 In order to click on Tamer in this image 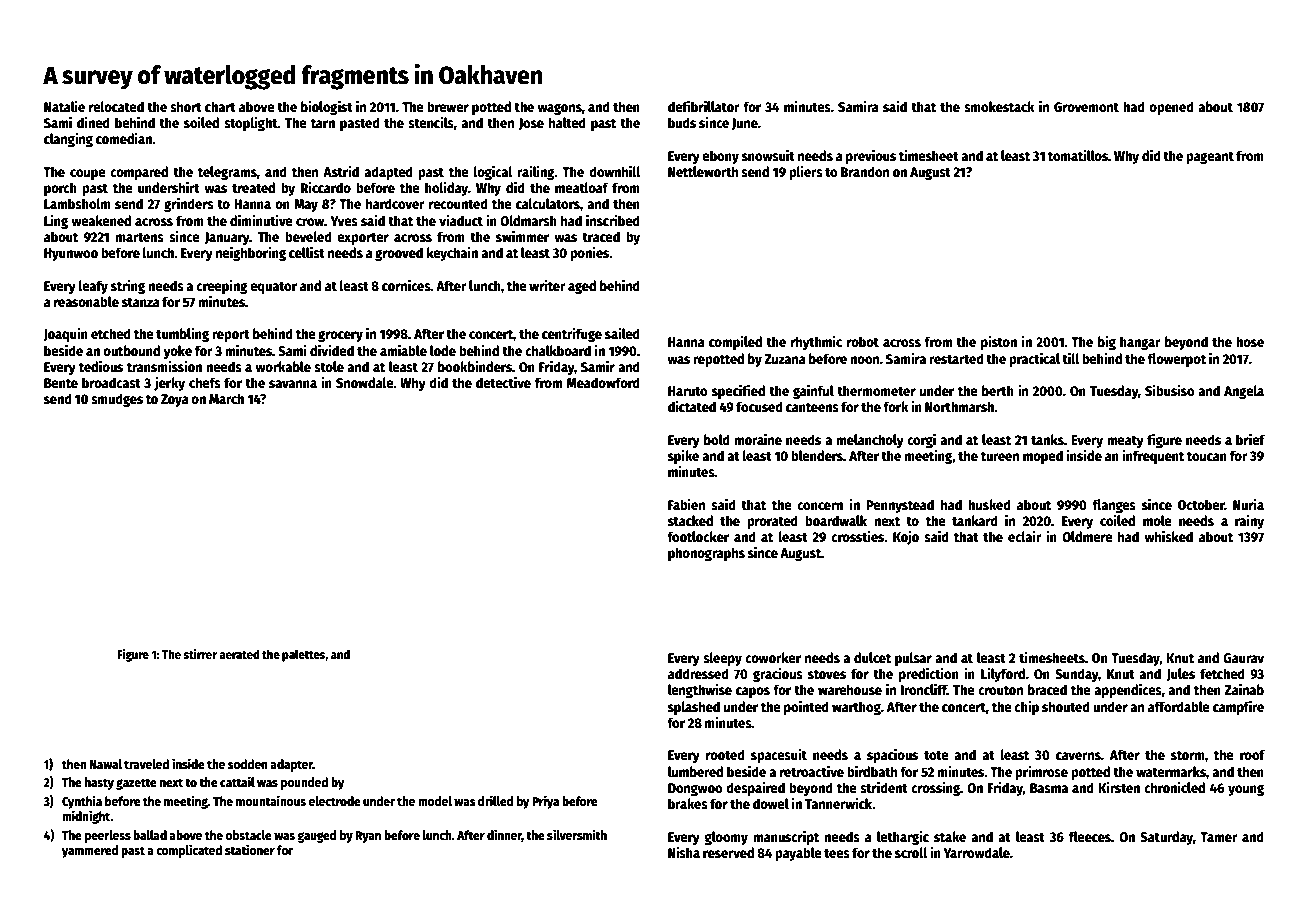, I will do `click(1218, 837)`.
